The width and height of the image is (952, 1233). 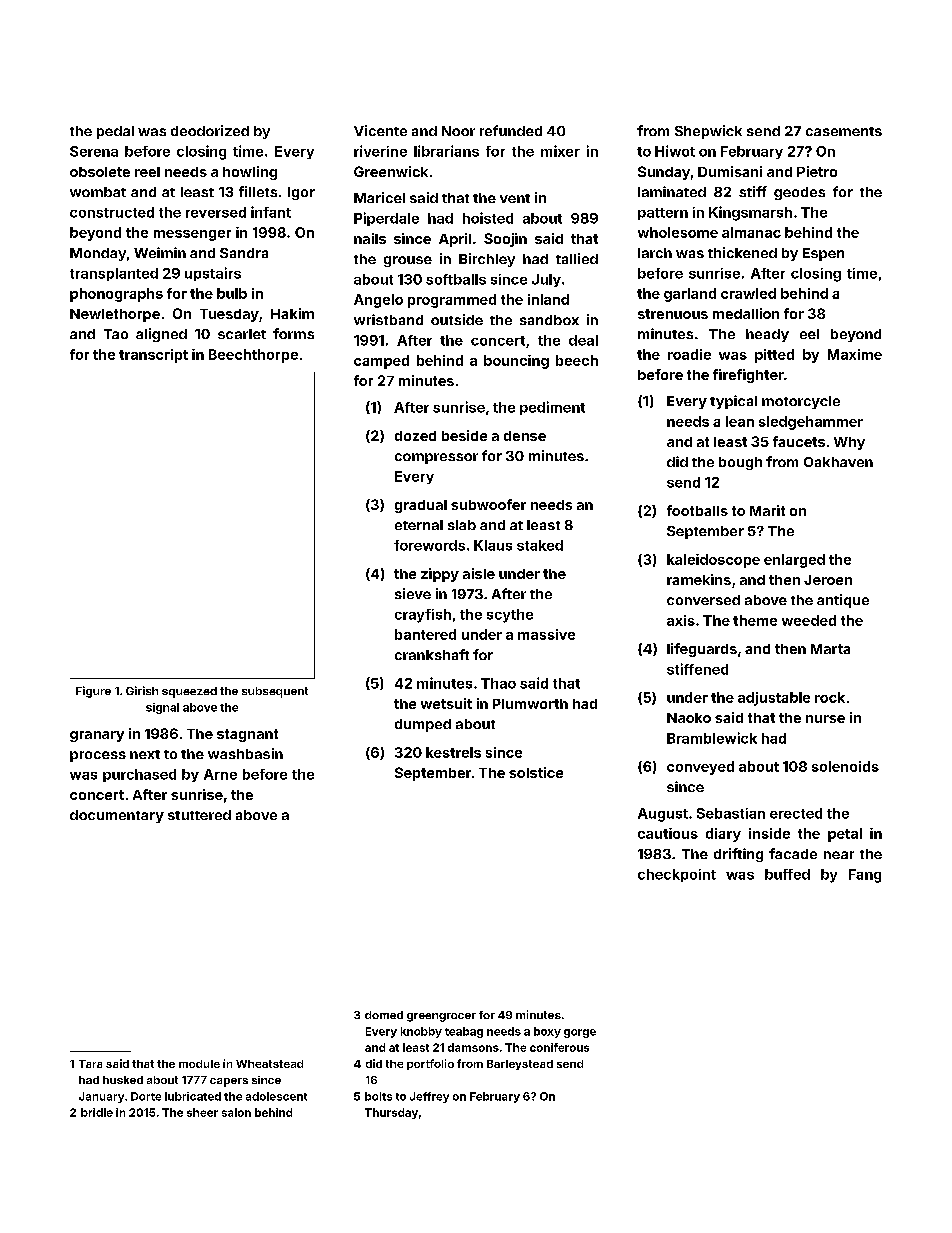 I want to click on beside, so click(x=464, y=435).
